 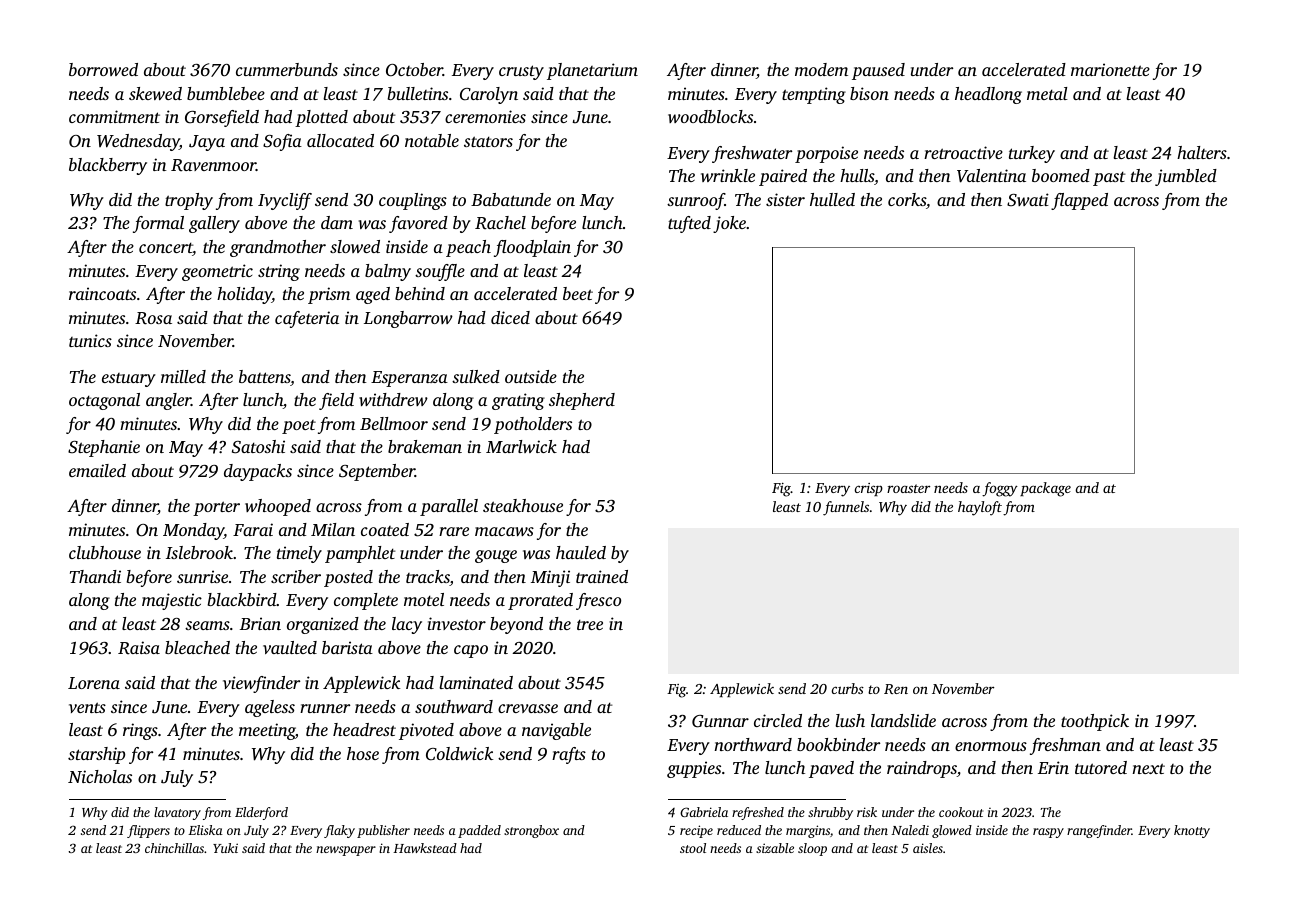 What do you see at coordinates (158, 224) in the document?
I see `formal` at bounding box center [158, 224].
